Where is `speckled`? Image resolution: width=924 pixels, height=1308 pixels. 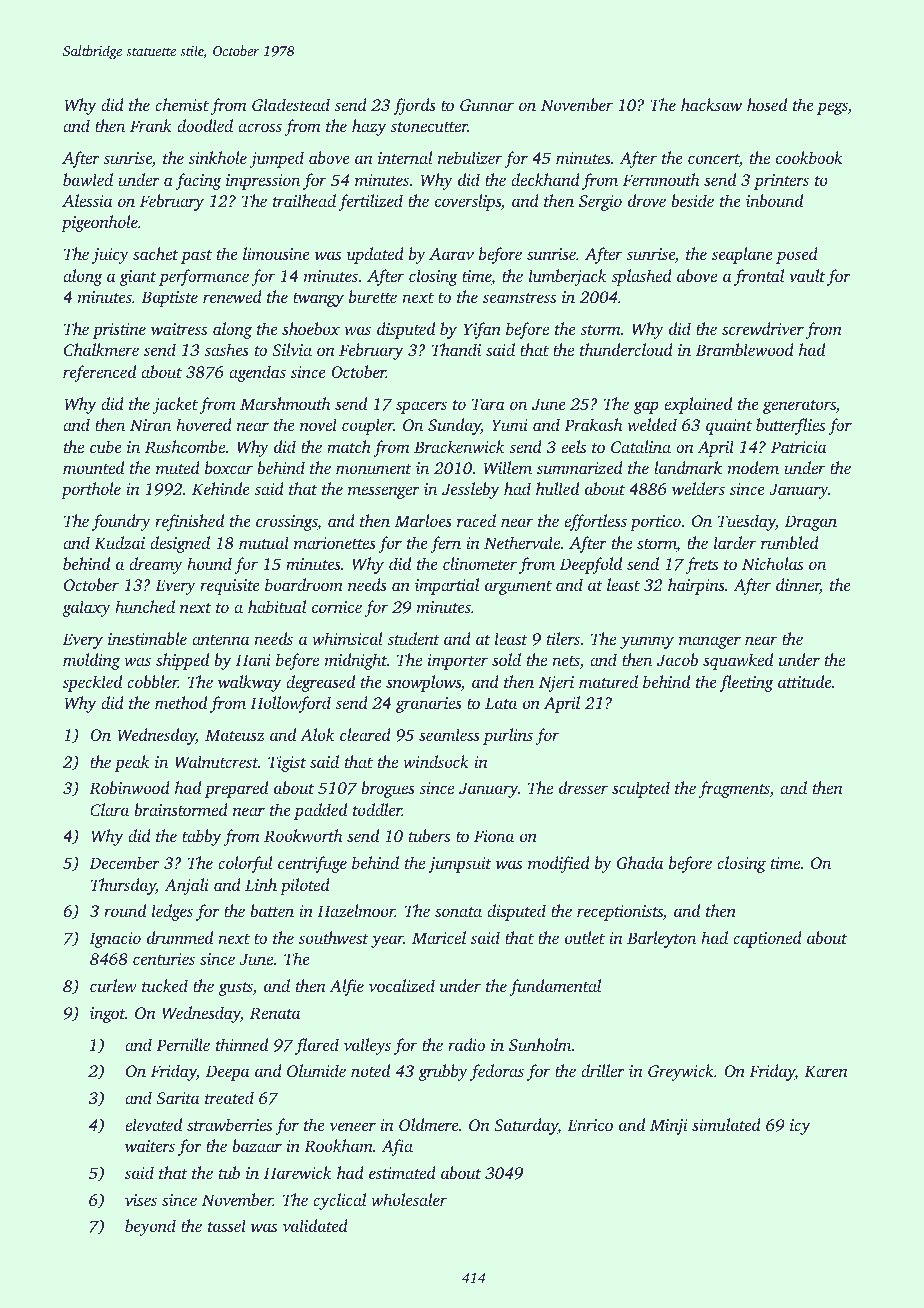
speckled is located at coordinates (92, 683).
